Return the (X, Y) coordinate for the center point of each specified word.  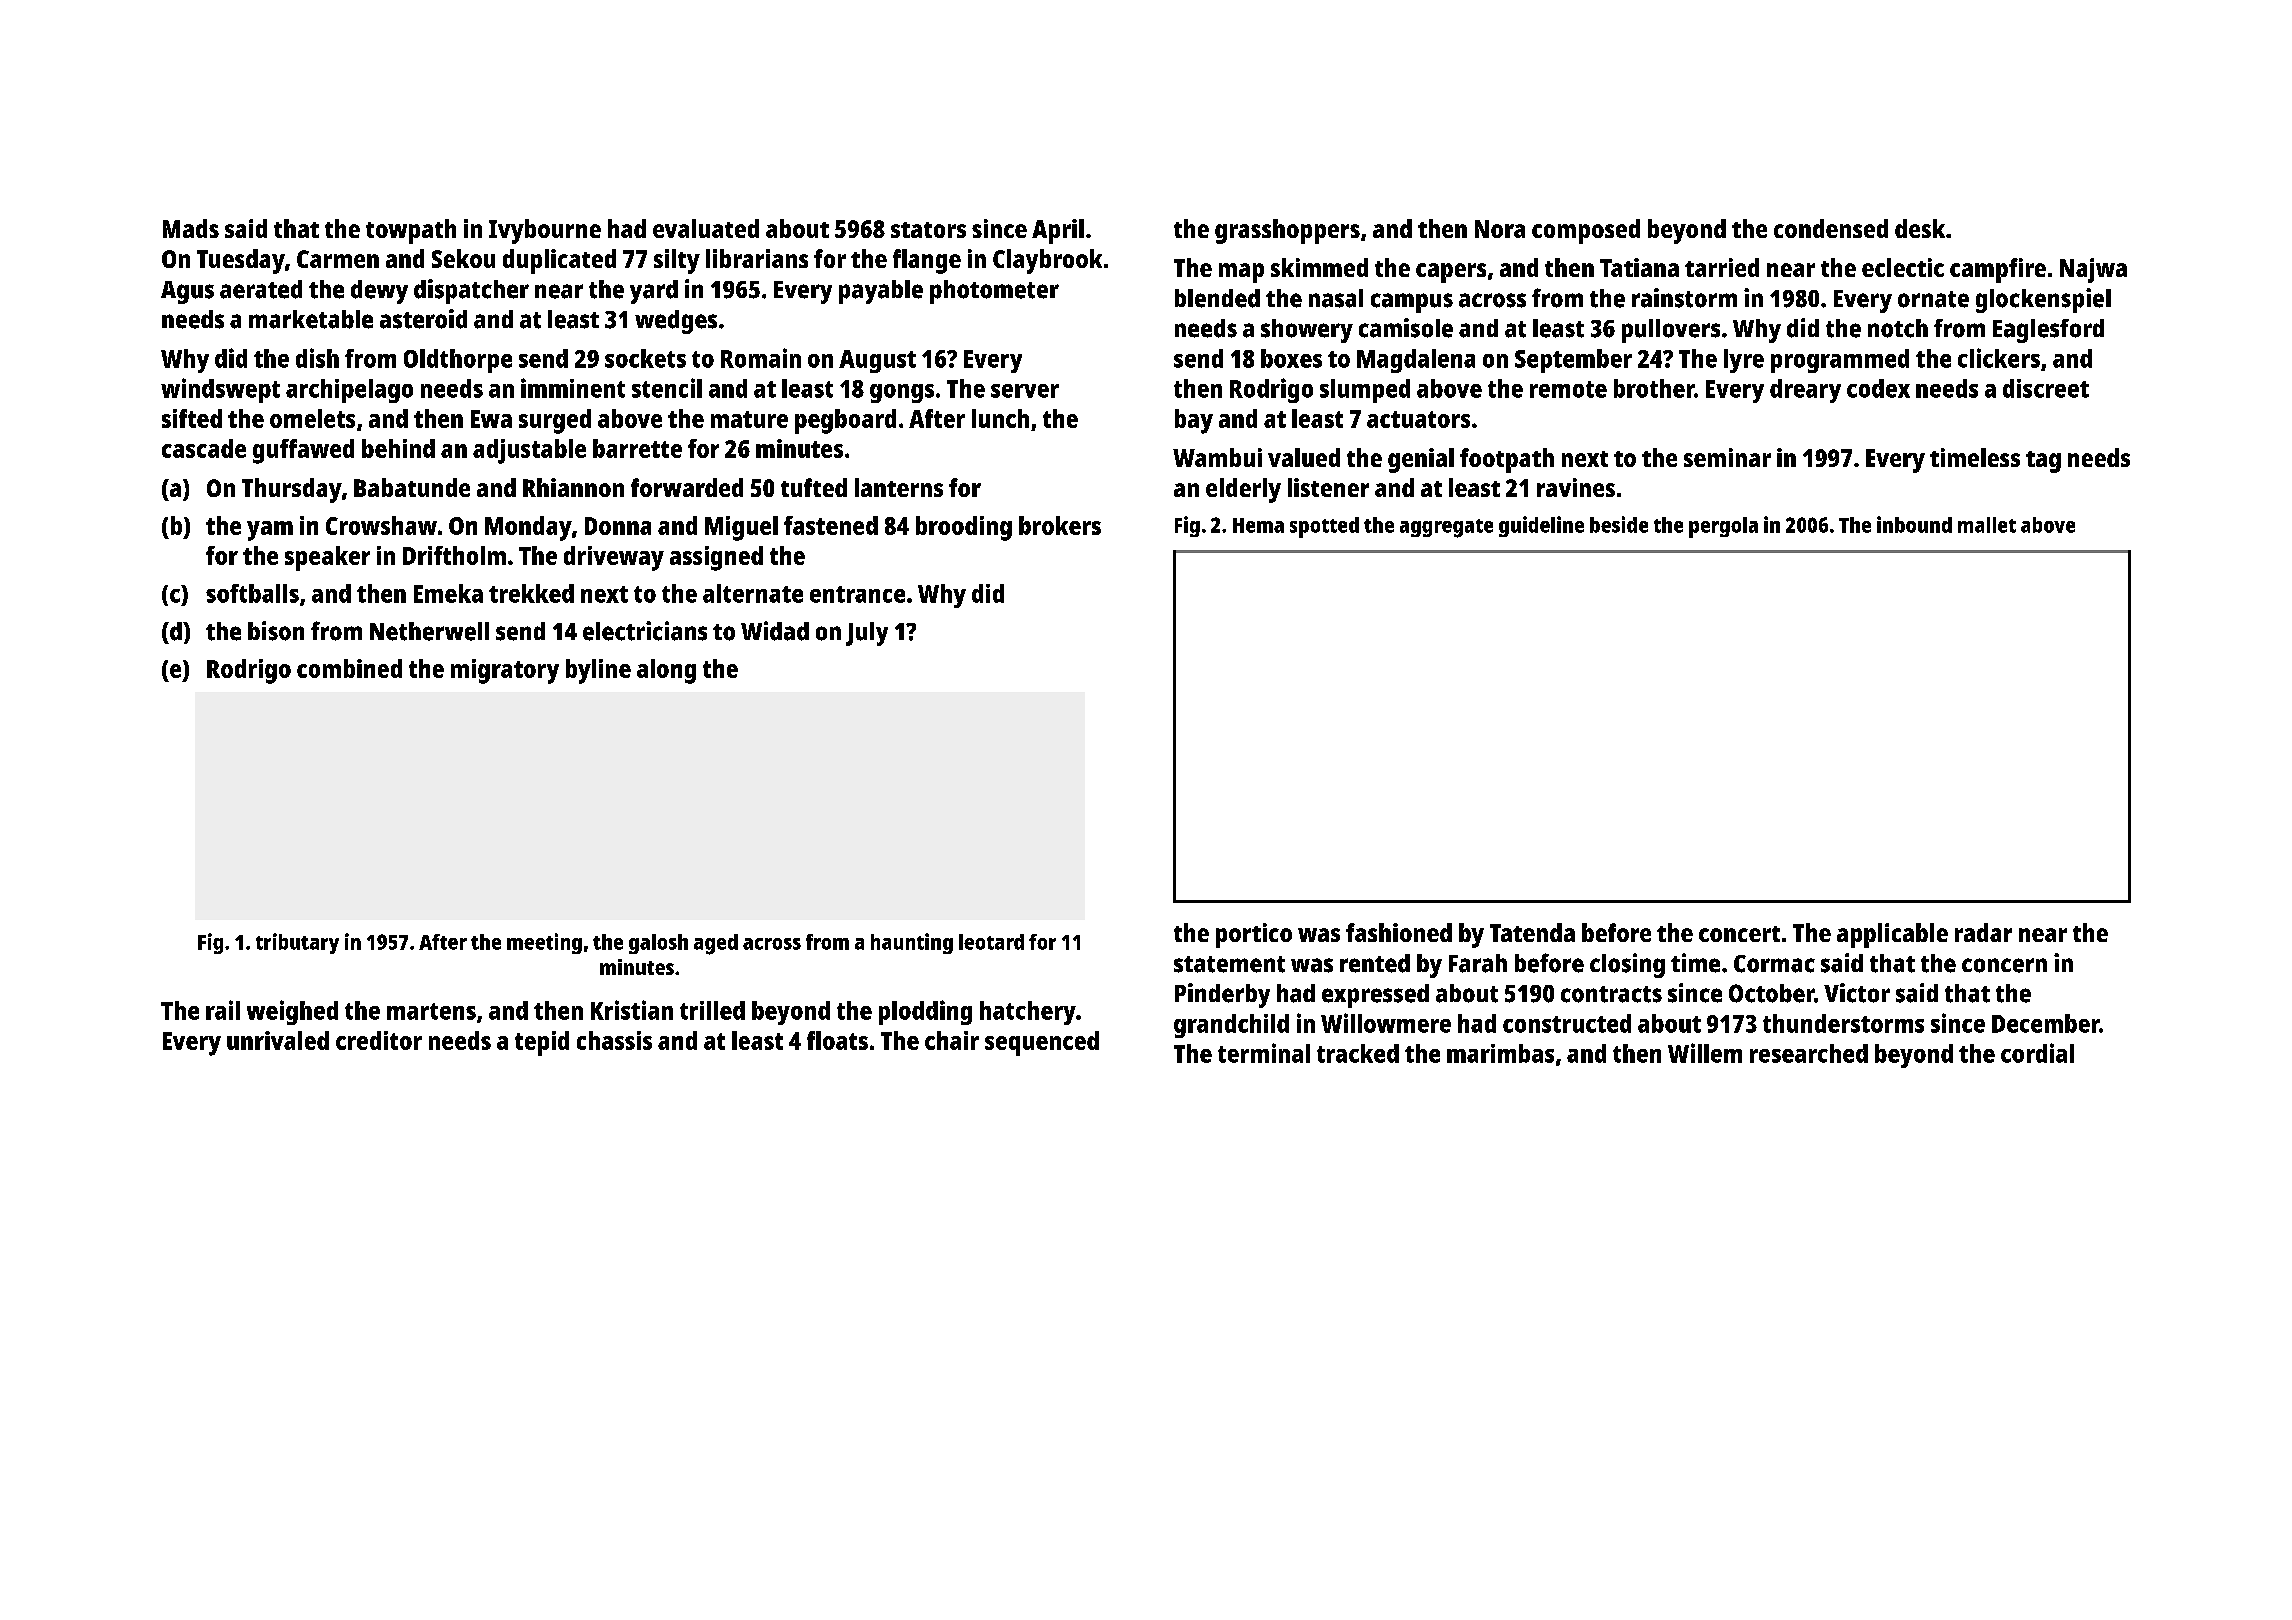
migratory (505, 671)
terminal (1264, 1053)
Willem (1705, 1053)
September (1573, 361)
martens (431, 1011)
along (666, 671)
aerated (261, 289)
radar (1983, 932)
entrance (857, 594)
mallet (1987, 525)
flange (927, 261)
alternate (753, 593)
